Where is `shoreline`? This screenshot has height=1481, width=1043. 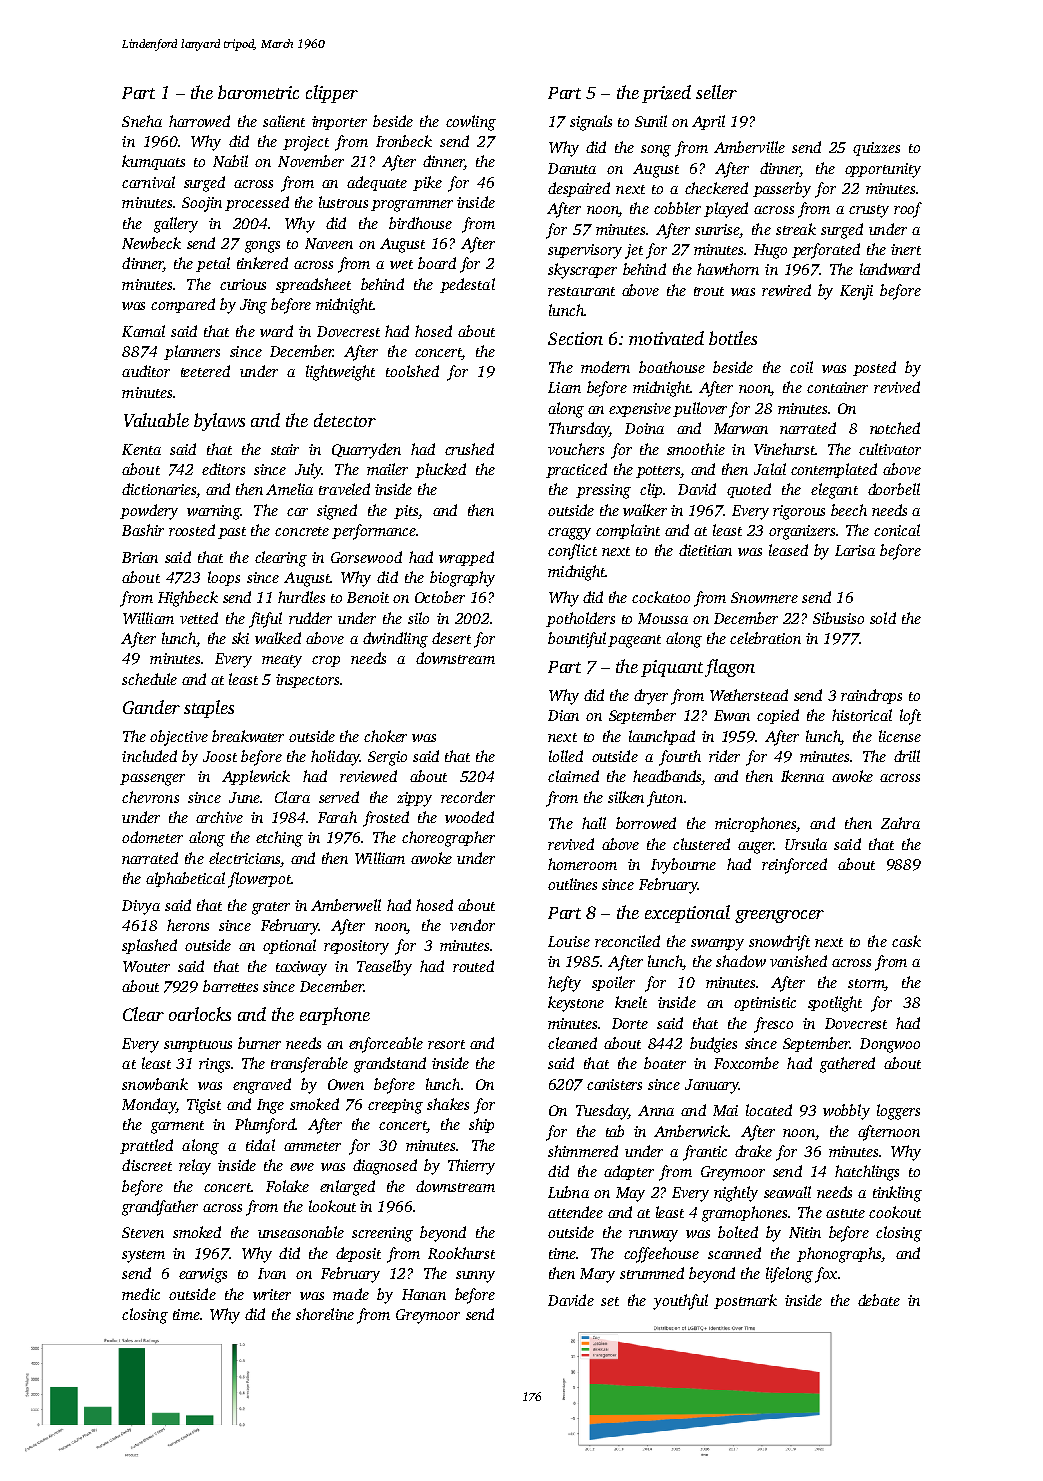 shoreline is located at coordinates (325, 1314).
